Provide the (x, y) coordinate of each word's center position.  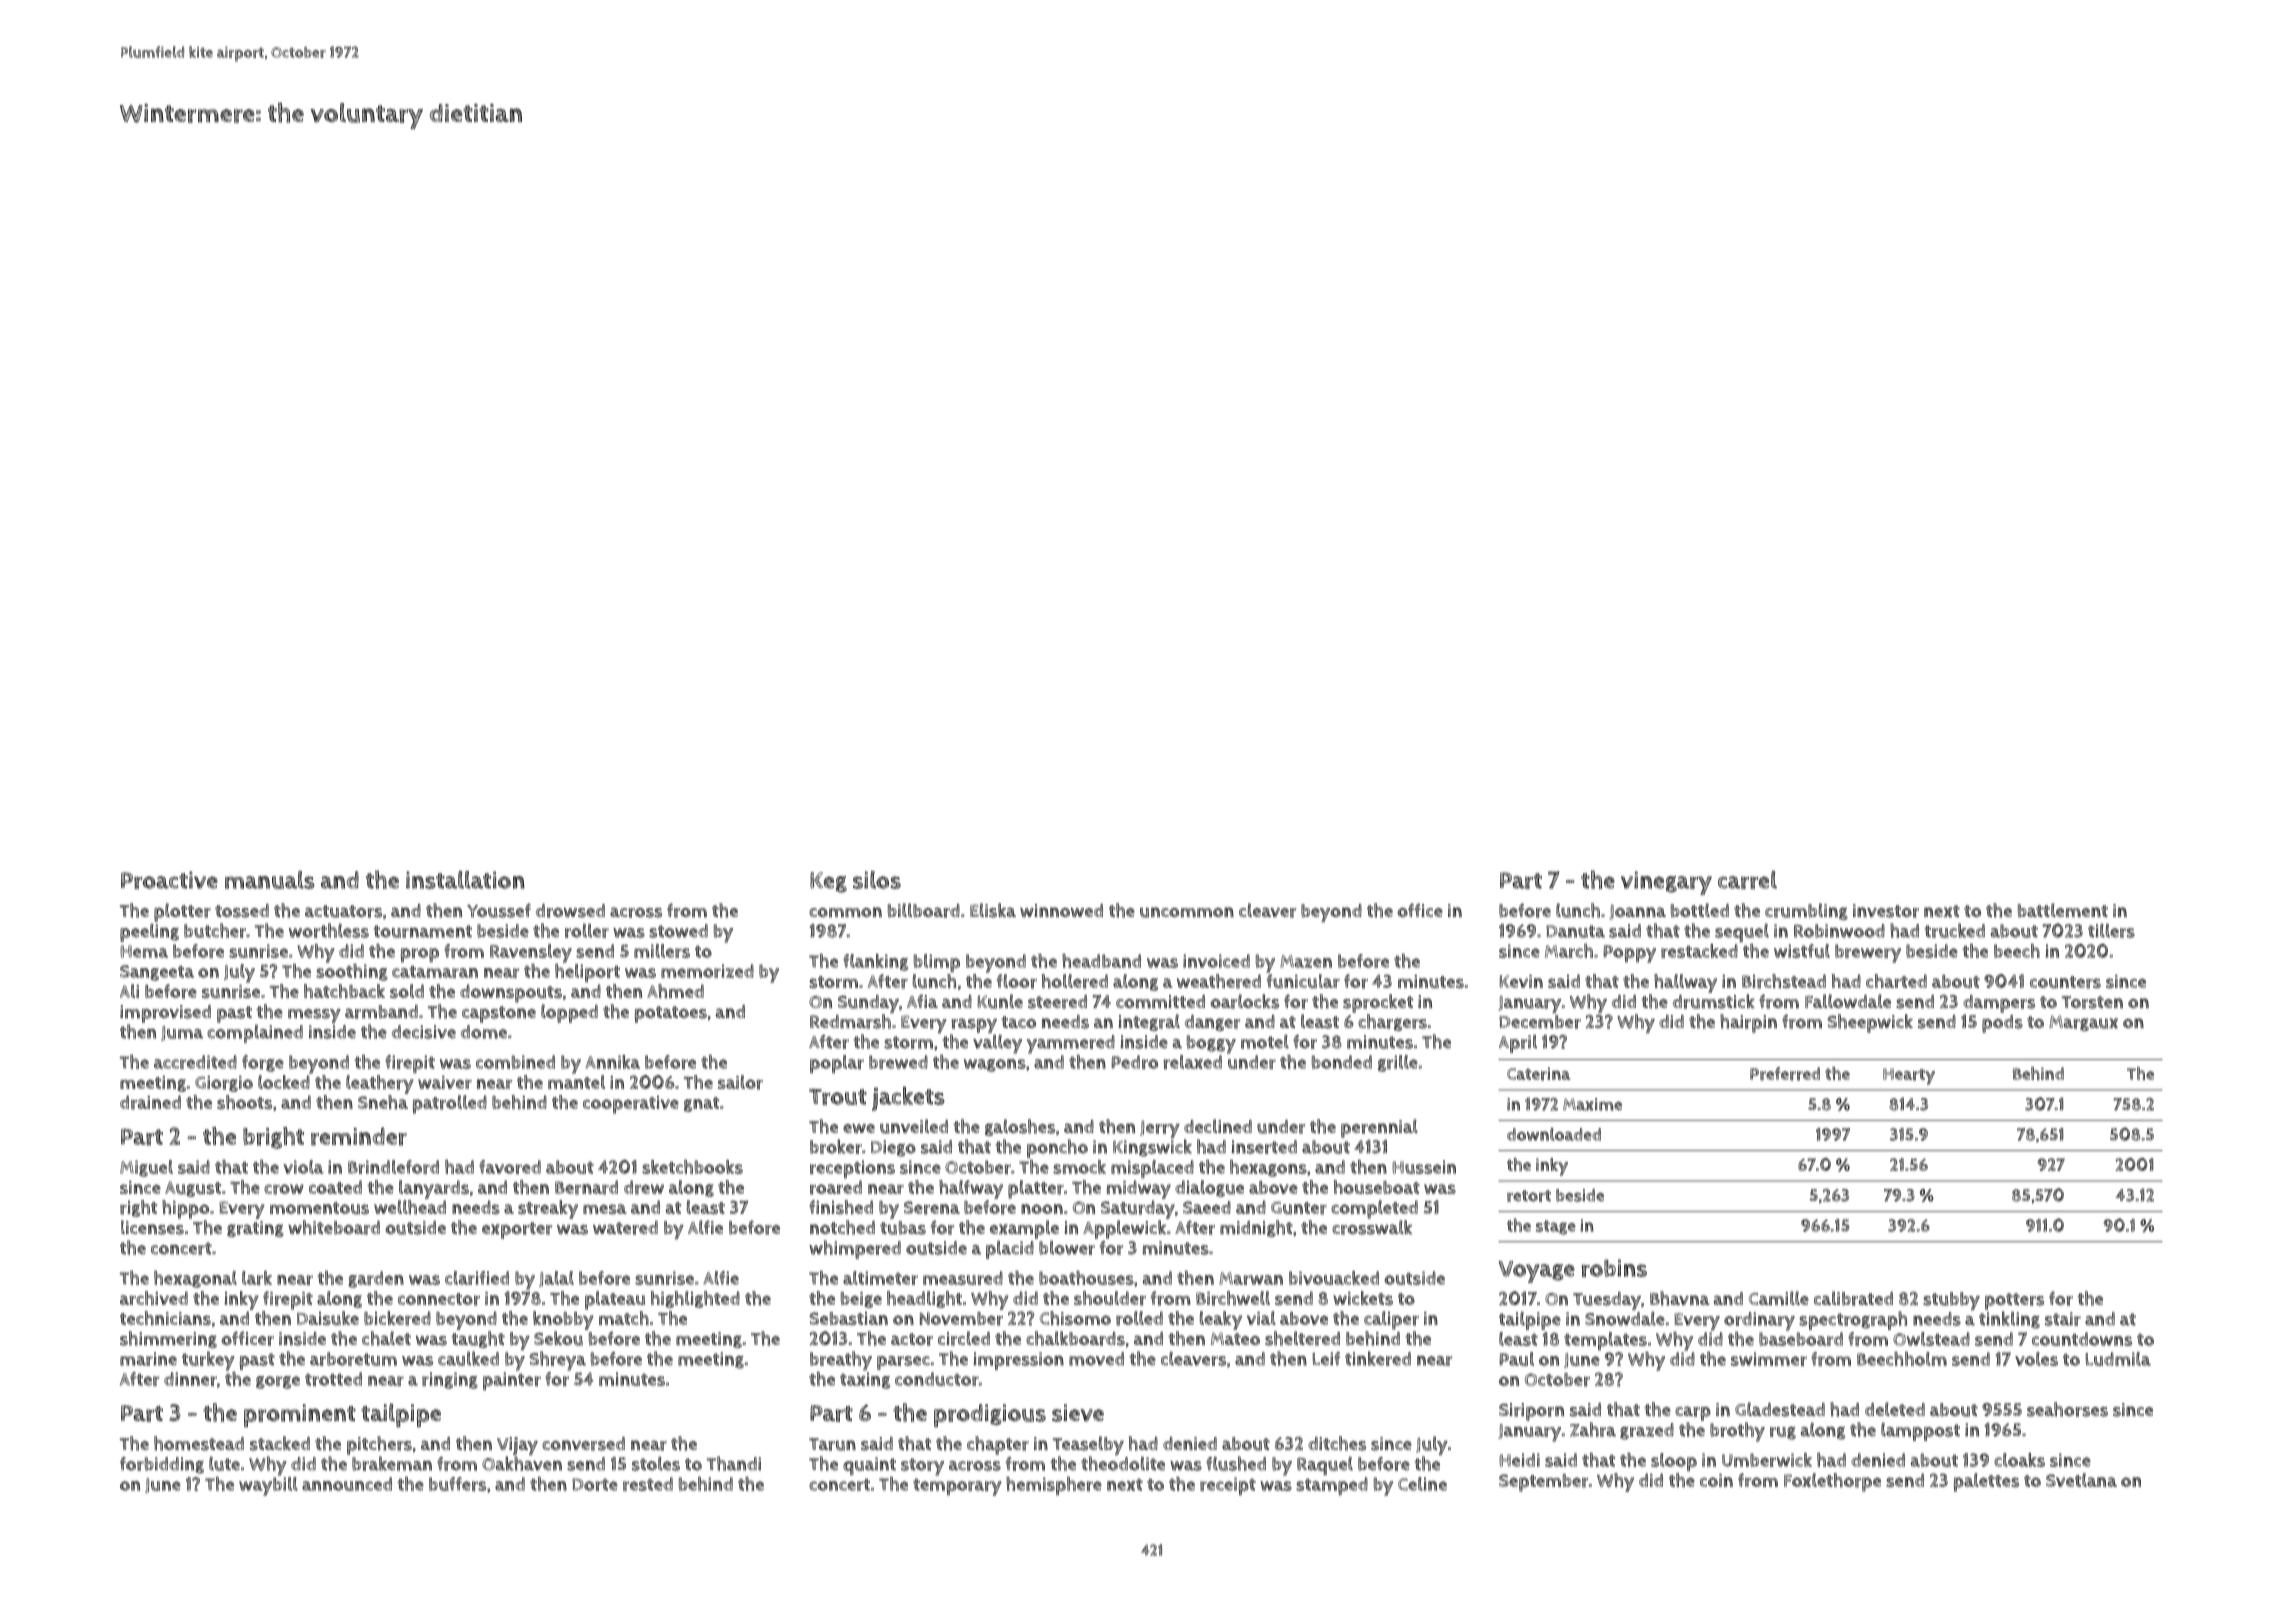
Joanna (1637, 912)
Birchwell (1233, 1298)
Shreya (557, 1361)
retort (1529, 1196)
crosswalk (1372, 1227)
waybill (268, 1486)
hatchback (344, 991)
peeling (149, 932)
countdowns (2082, 1339)
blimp (937, 963)
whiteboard (334, 1227)
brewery (1868, 953)
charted (1896, 981)
